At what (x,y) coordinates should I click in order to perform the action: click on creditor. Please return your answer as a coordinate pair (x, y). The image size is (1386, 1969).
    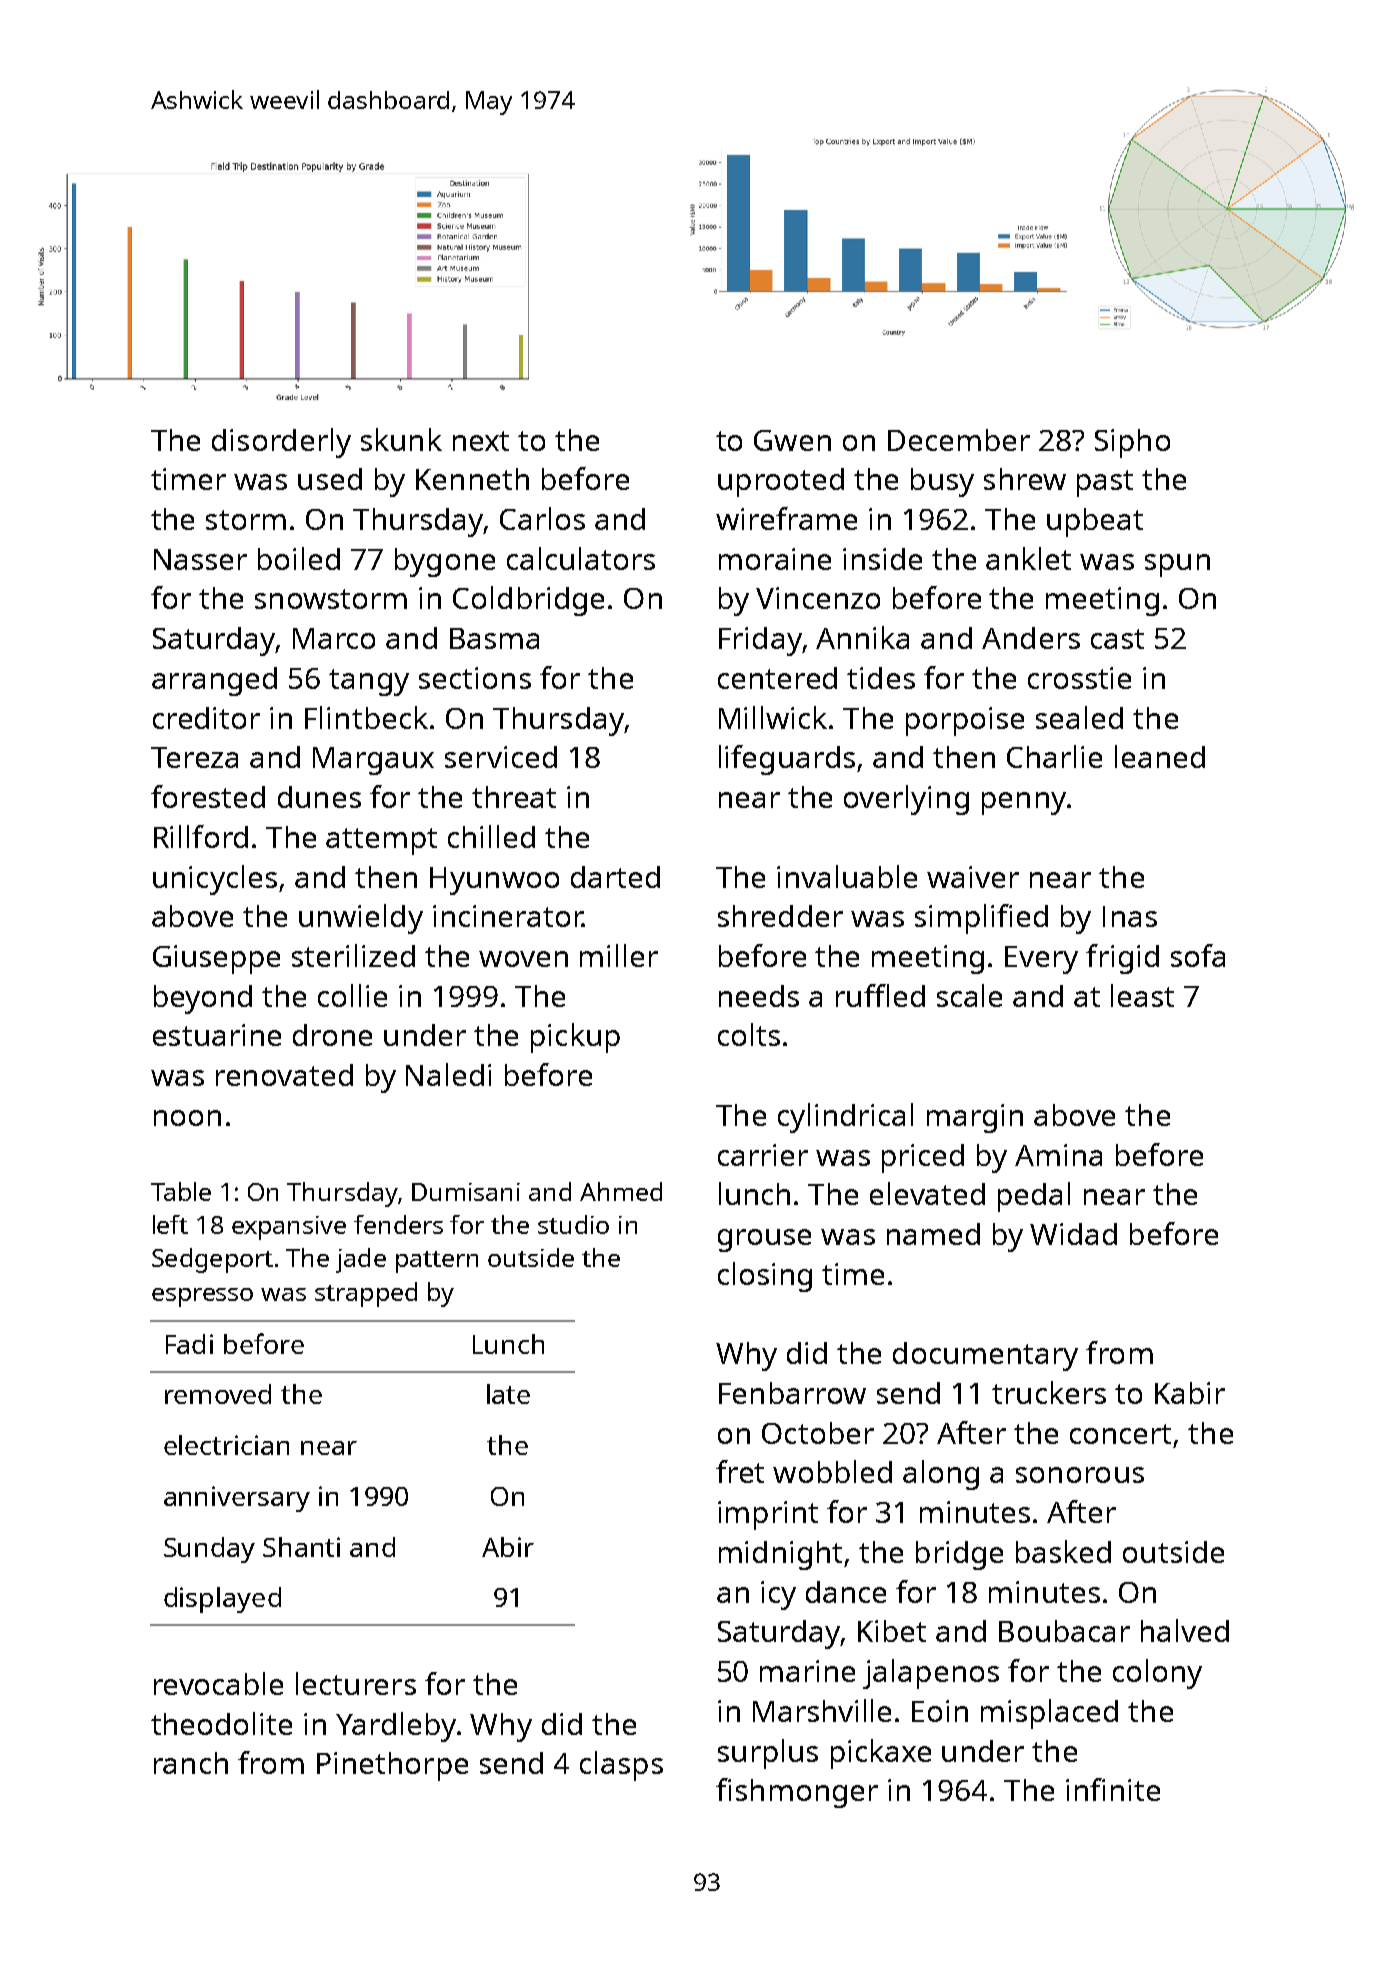
    Looking at the image, I should click on (206, 718).
